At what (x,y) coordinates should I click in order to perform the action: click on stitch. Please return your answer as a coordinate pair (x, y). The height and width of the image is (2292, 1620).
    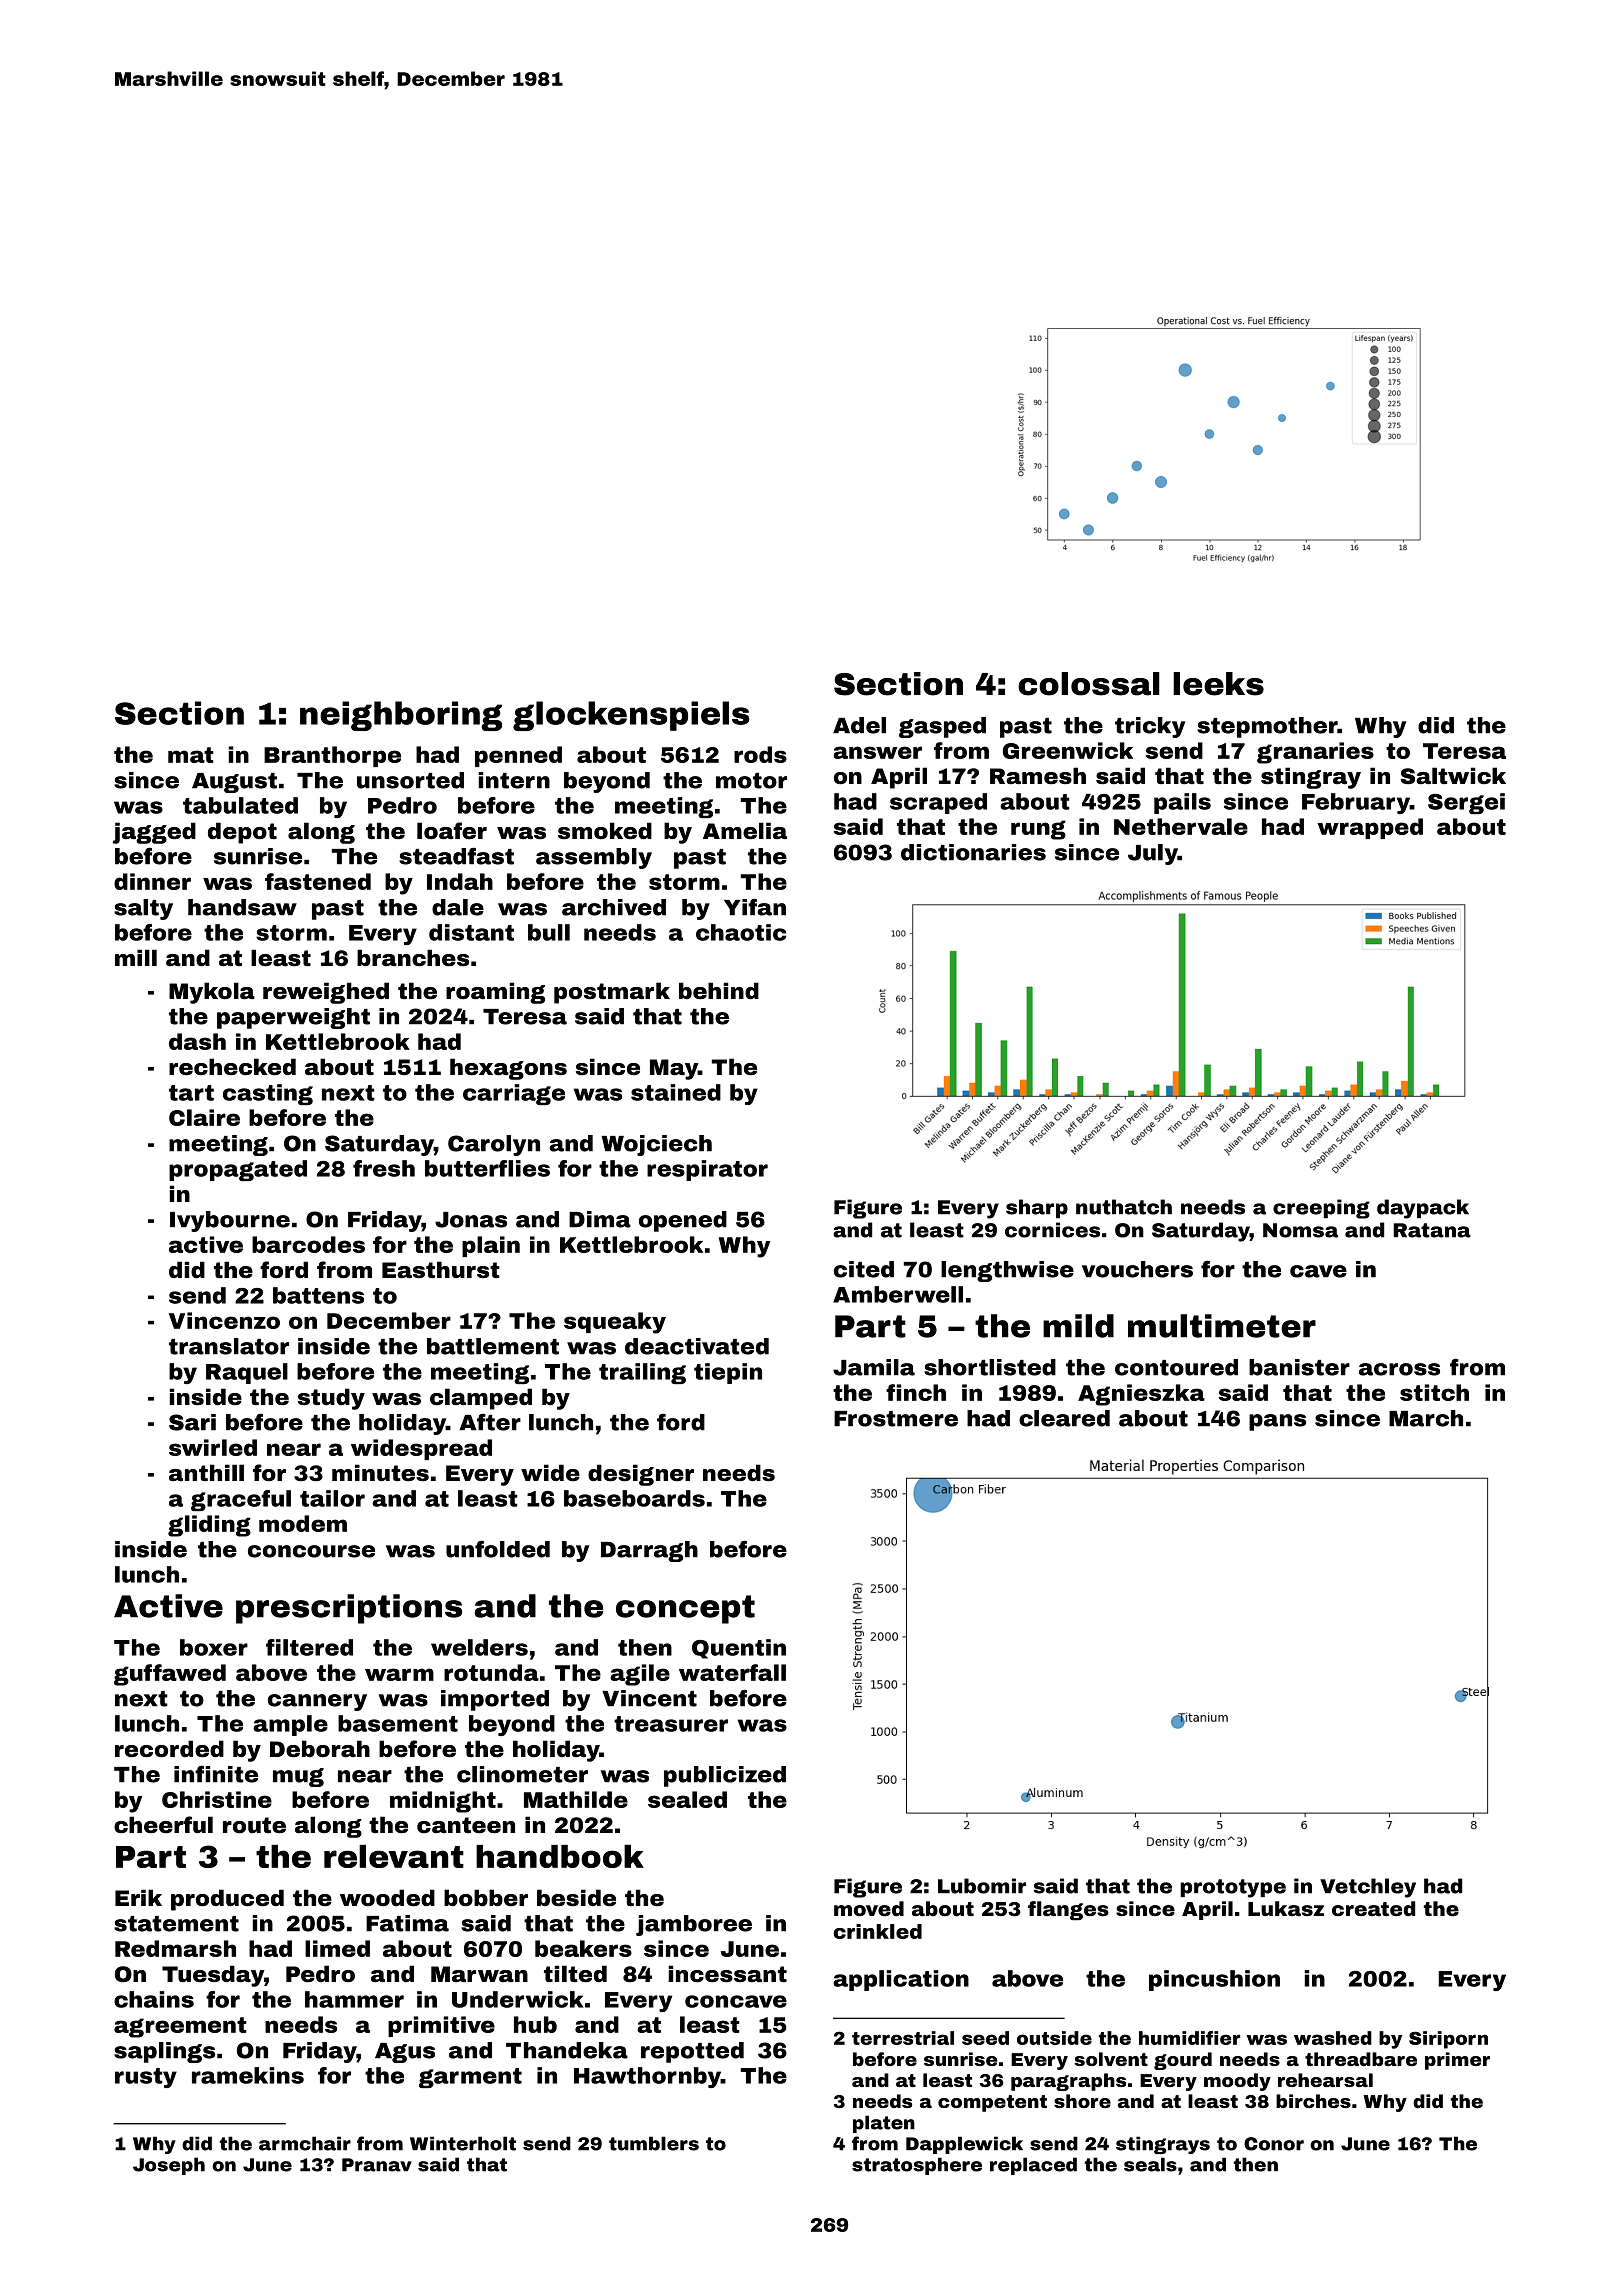
    Looking at the image, I should click on (1434, 1392).
